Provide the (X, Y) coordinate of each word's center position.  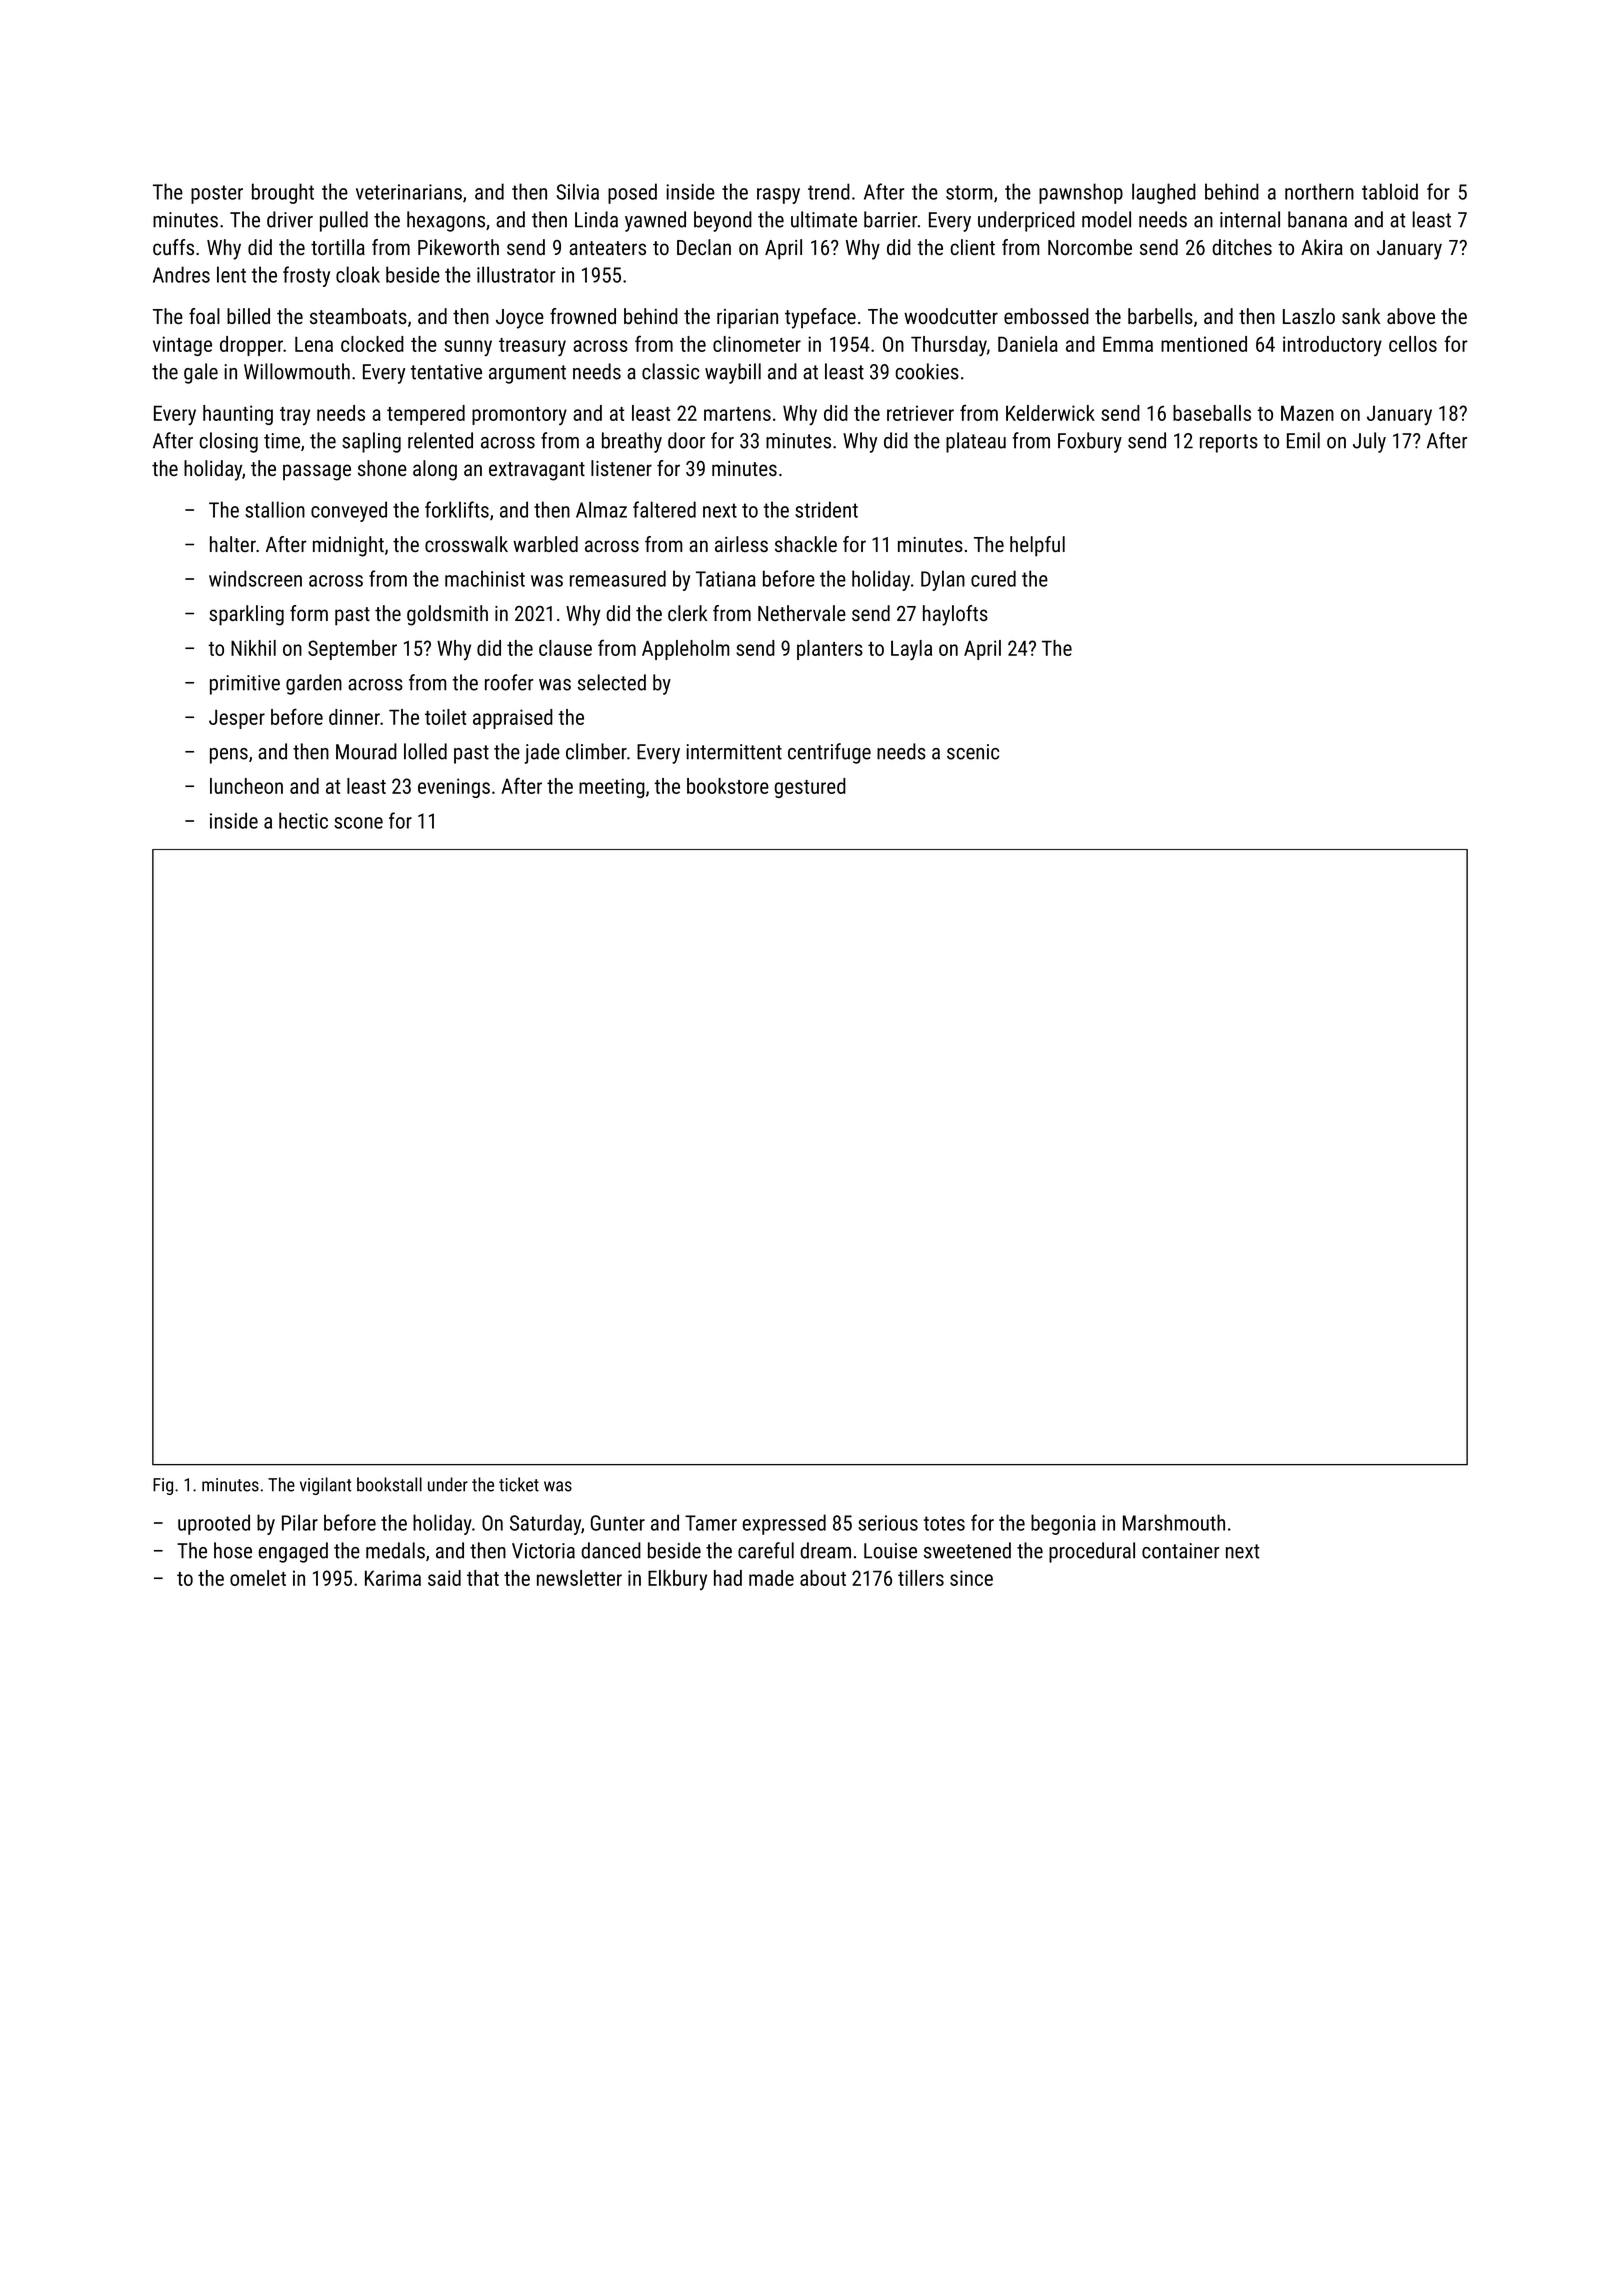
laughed (1164, 193)
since (971, 1578)
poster (217, 194)
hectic (303, 820)
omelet (258, 1578)
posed (632, 193)
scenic (973, 752)
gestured (810, 788)
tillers (921, 1578)
